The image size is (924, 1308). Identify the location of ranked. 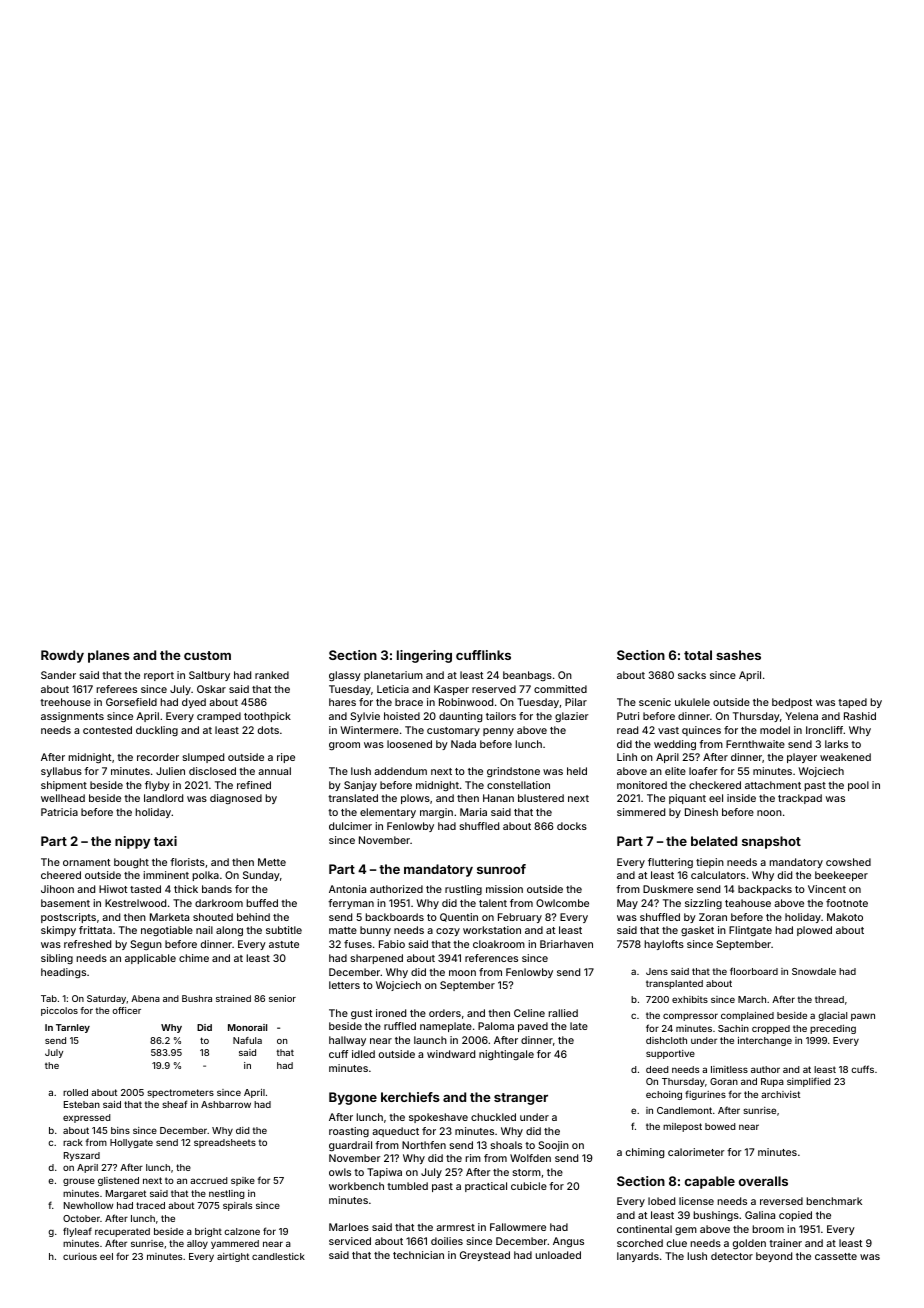
(272, 675).
